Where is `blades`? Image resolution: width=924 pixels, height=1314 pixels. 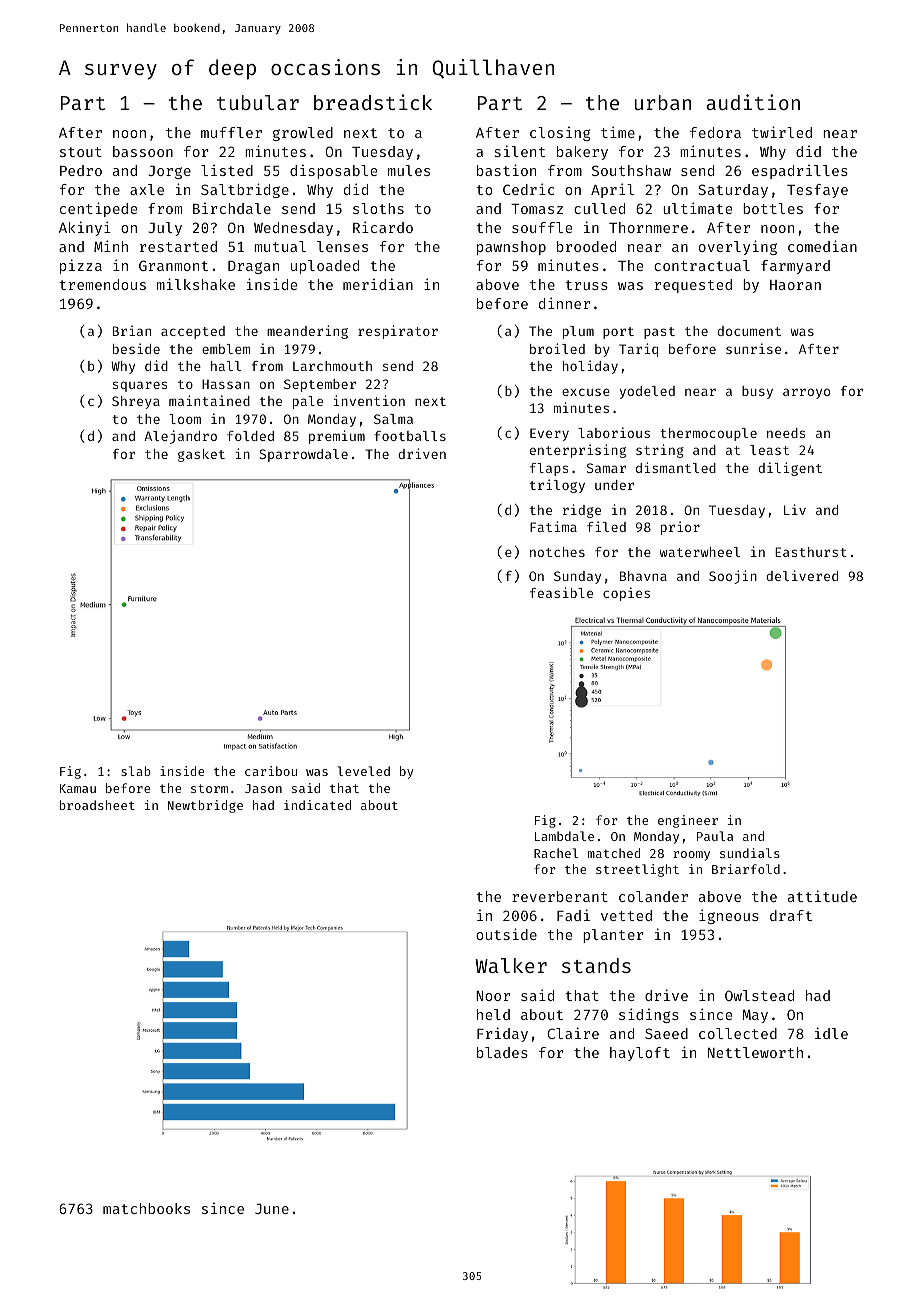
blades is located at coordinates (502, 1052).
